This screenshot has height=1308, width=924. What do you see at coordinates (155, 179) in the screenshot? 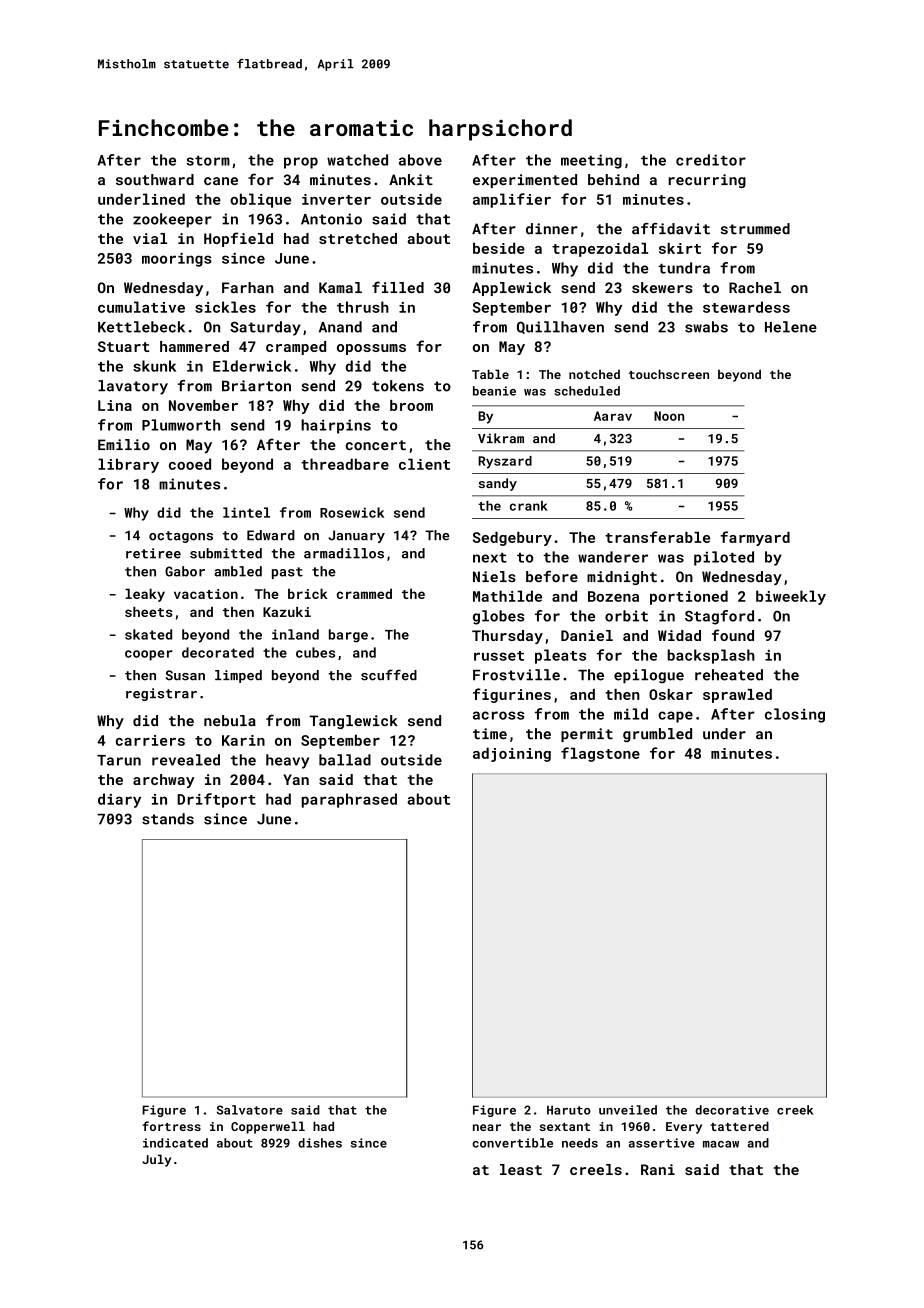
I see `southward` at bounding box center [155, 179].
